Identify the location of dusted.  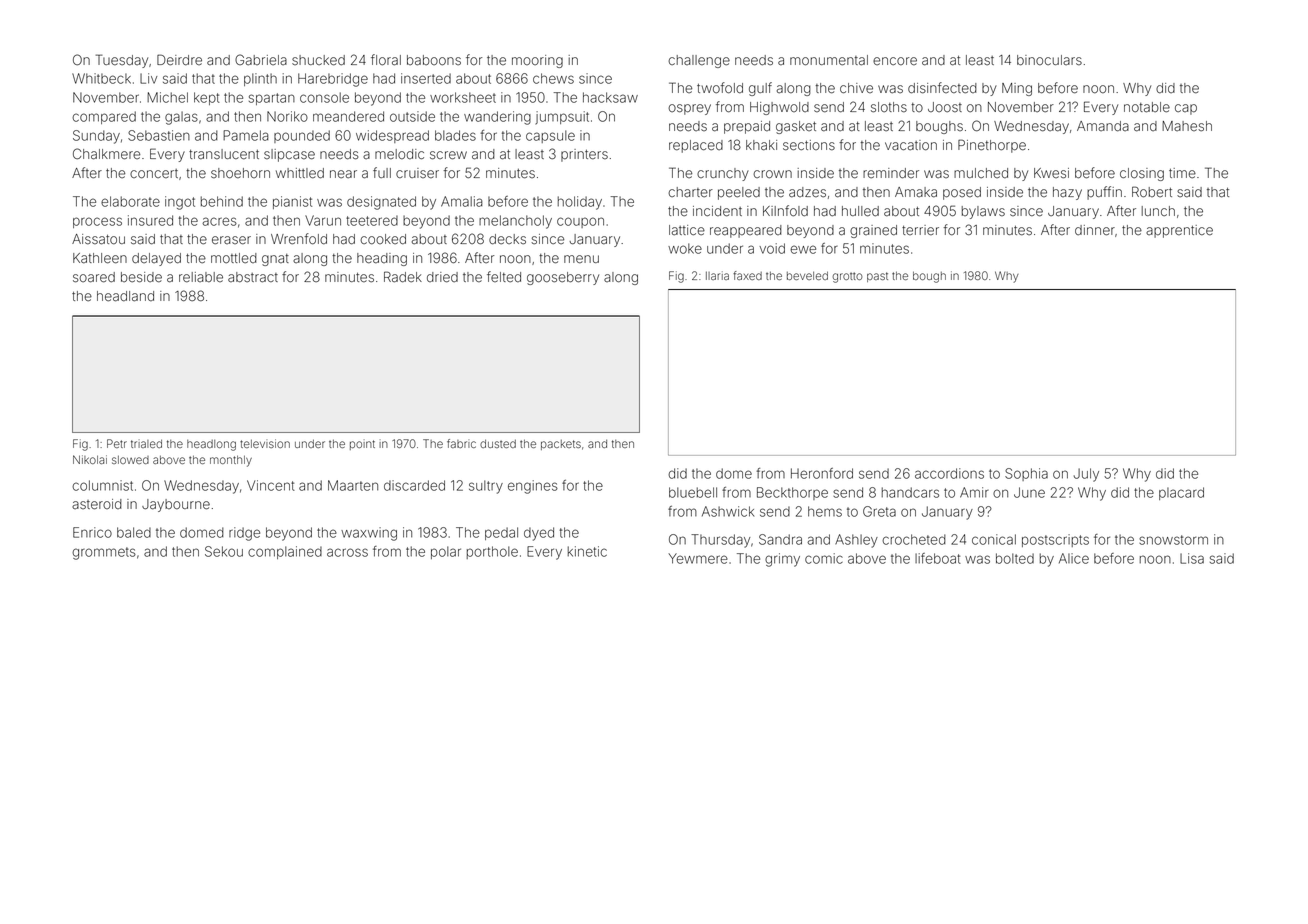
(498, 443).
